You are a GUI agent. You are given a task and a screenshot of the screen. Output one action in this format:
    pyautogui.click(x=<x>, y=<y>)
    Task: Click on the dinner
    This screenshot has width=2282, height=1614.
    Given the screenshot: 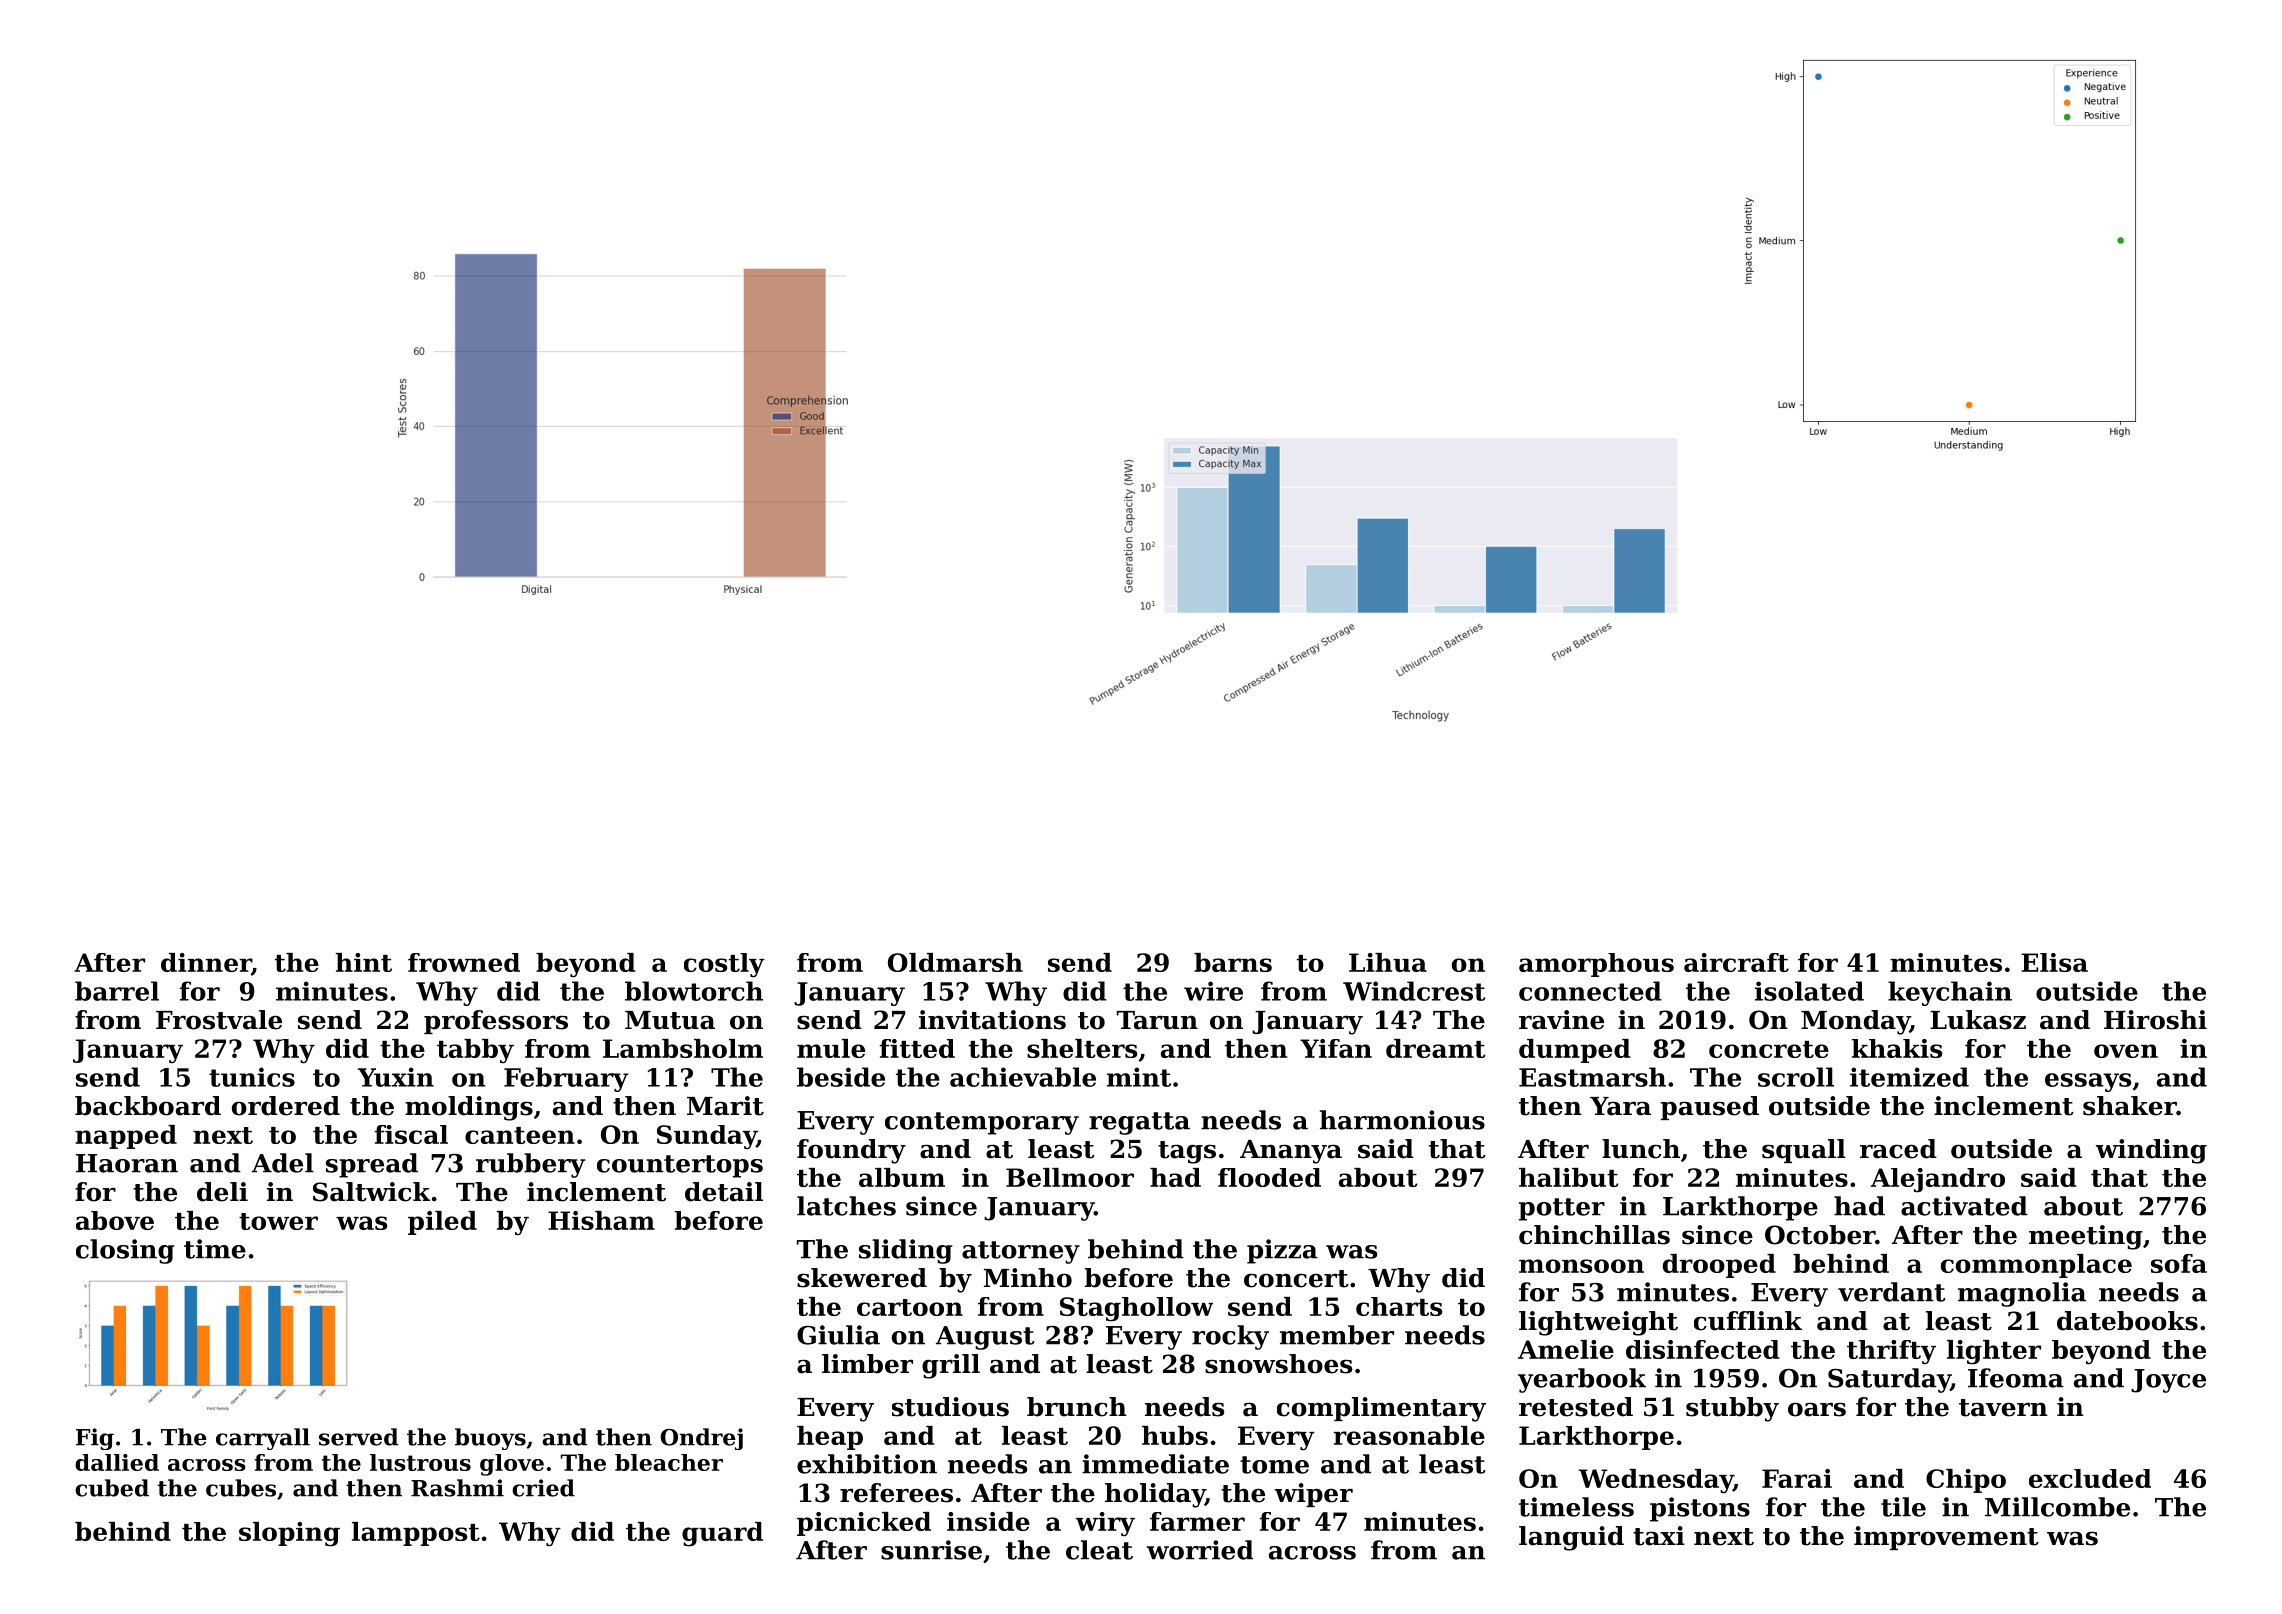 What is the action you would take?
    pyautogui.click(x=206, y=964)
